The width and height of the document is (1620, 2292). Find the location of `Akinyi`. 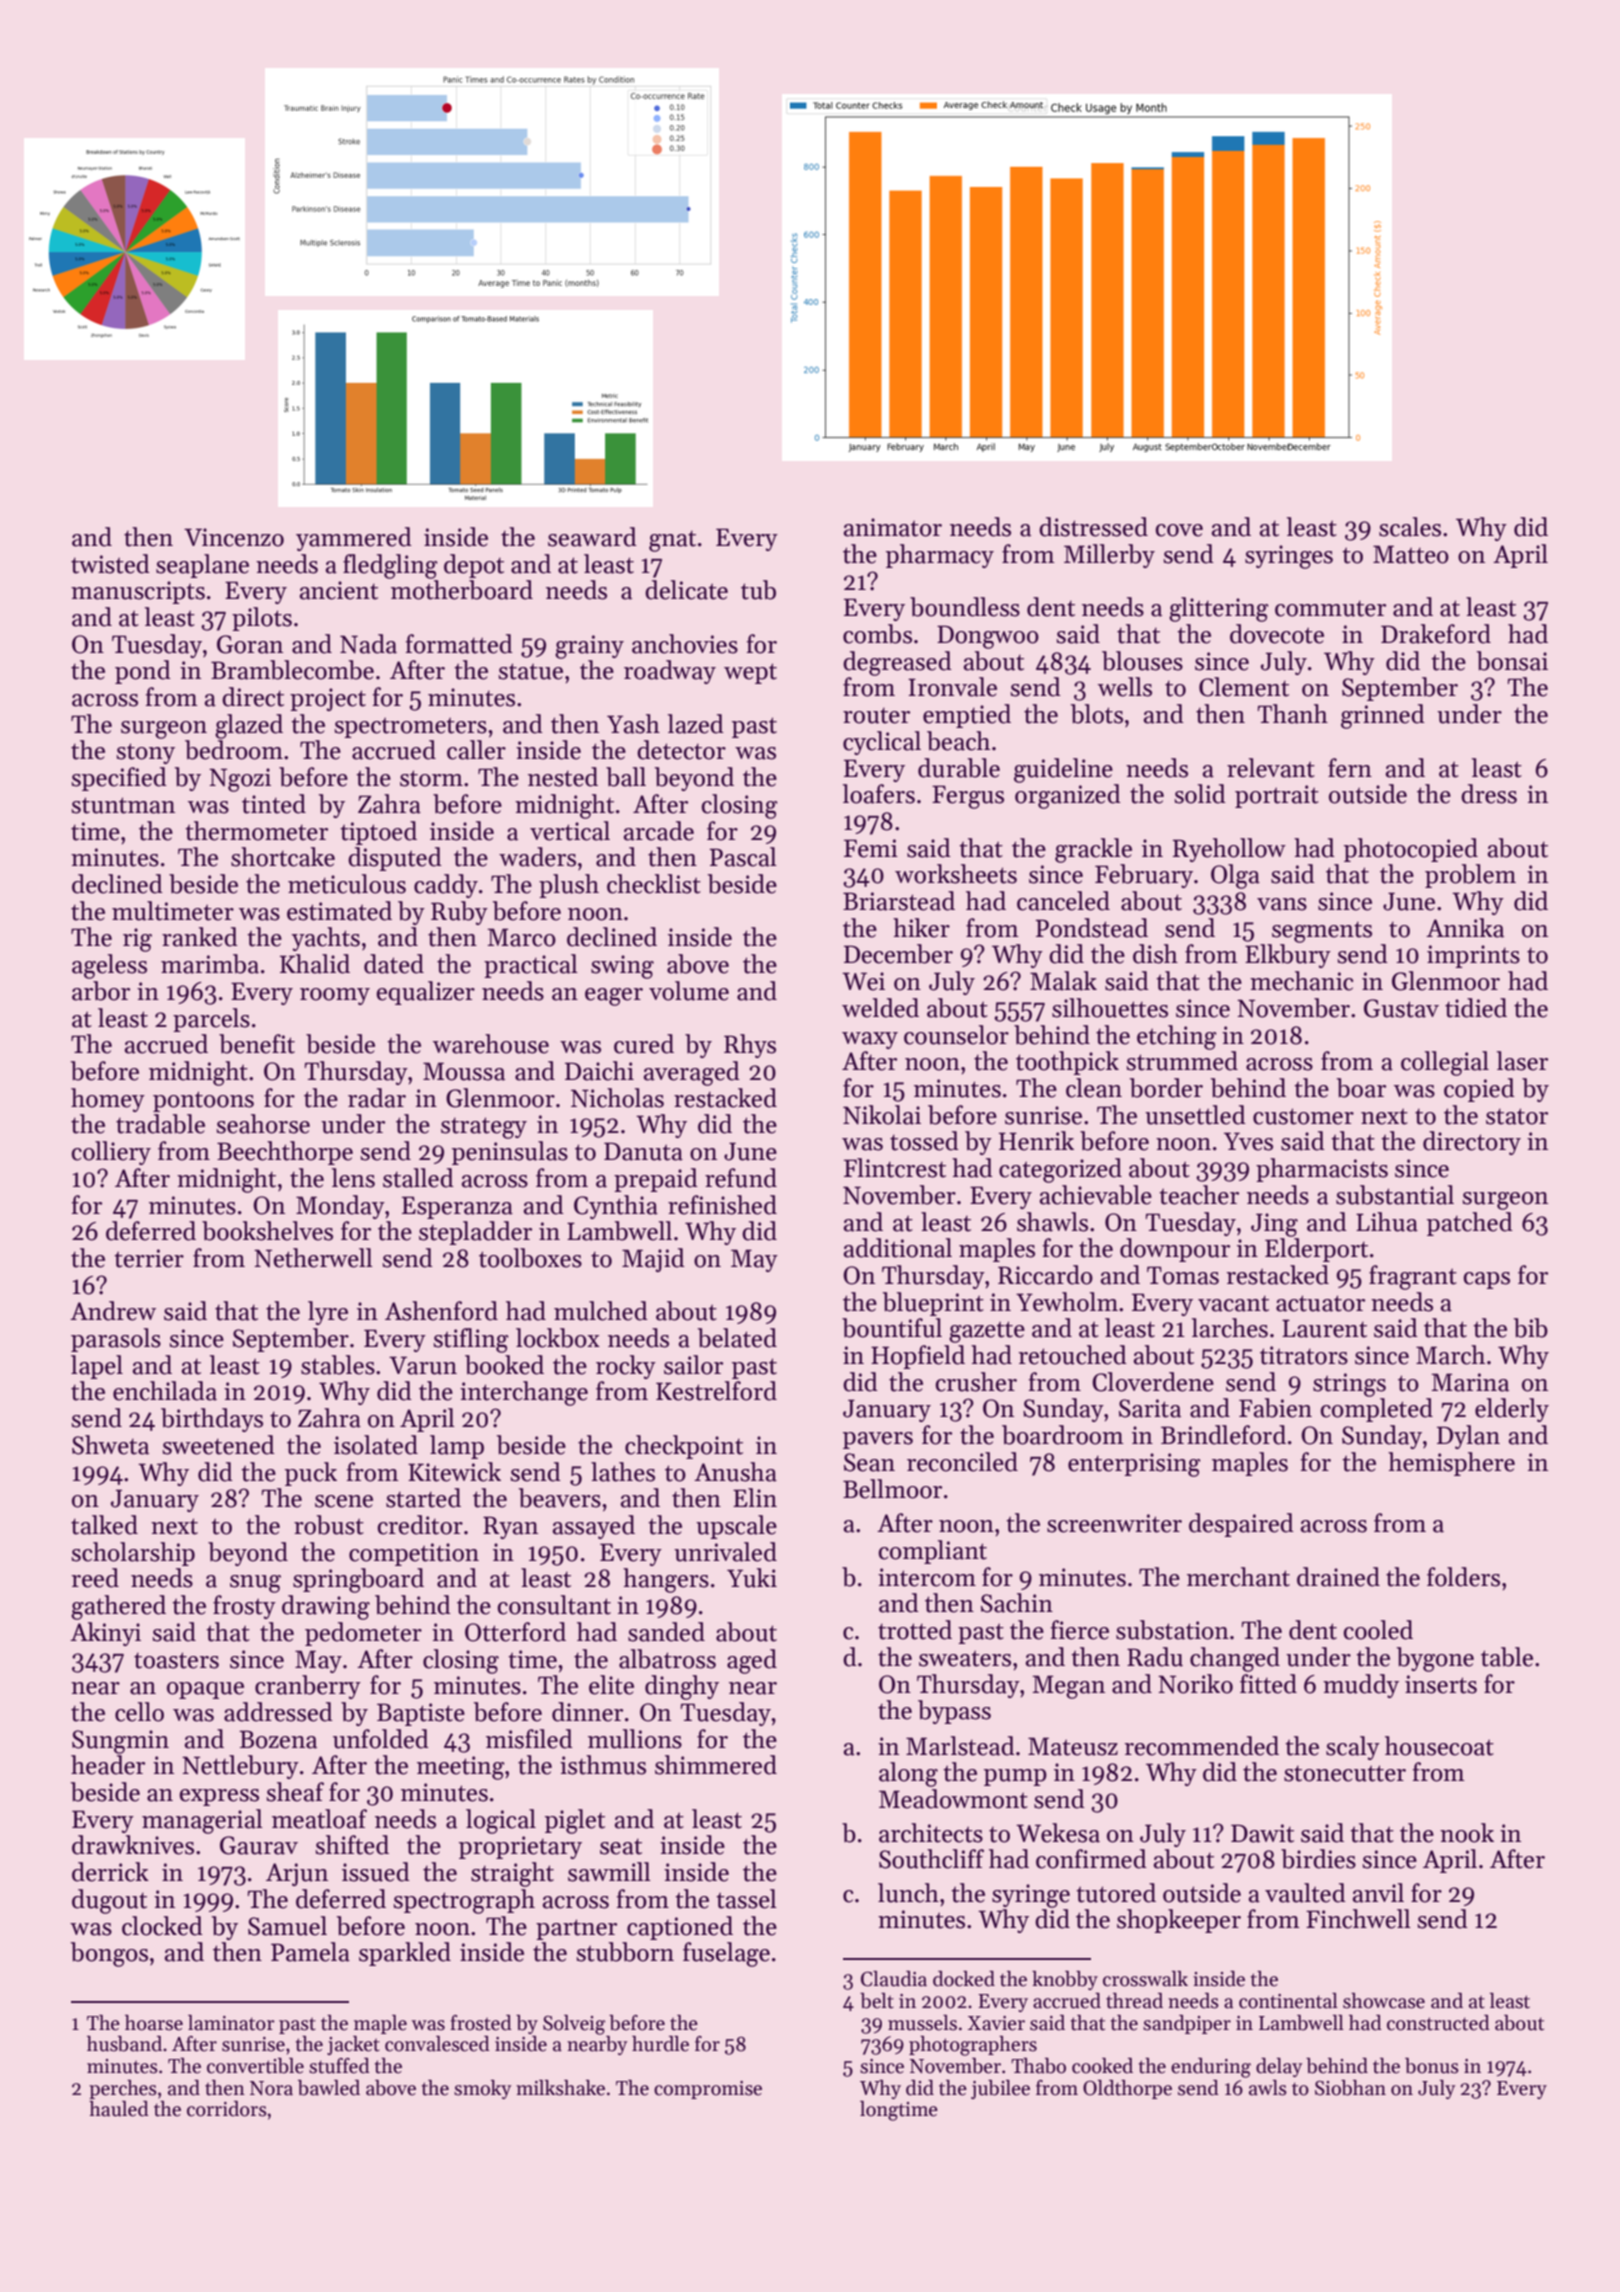

Akinyi is located at coordinates (105, 1634).
